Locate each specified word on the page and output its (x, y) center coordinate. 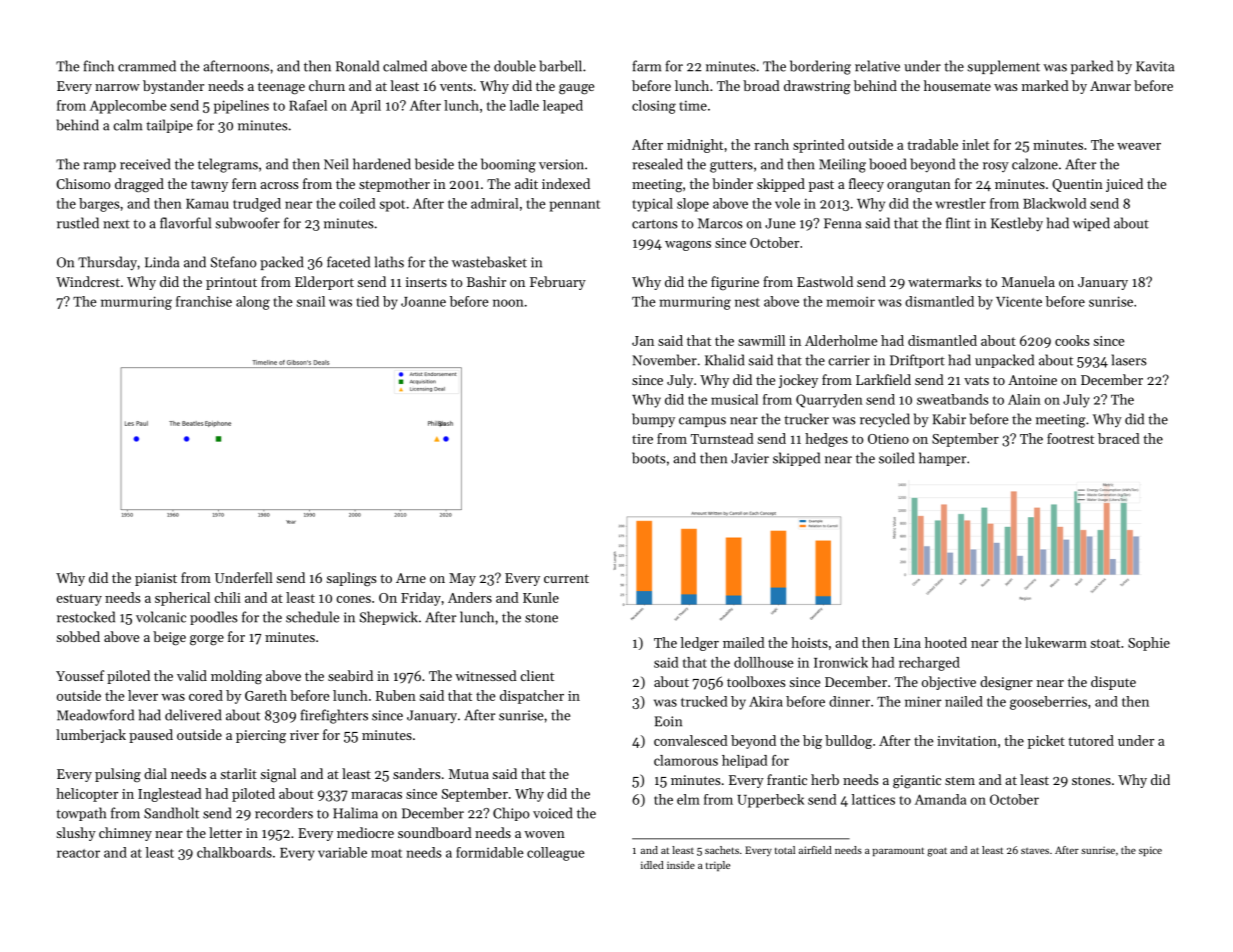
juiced (1124, 185)
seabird (350, 675)
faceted (348, 262)
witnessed (486, 675)
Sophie (1149, 644)
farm (646, 66)
